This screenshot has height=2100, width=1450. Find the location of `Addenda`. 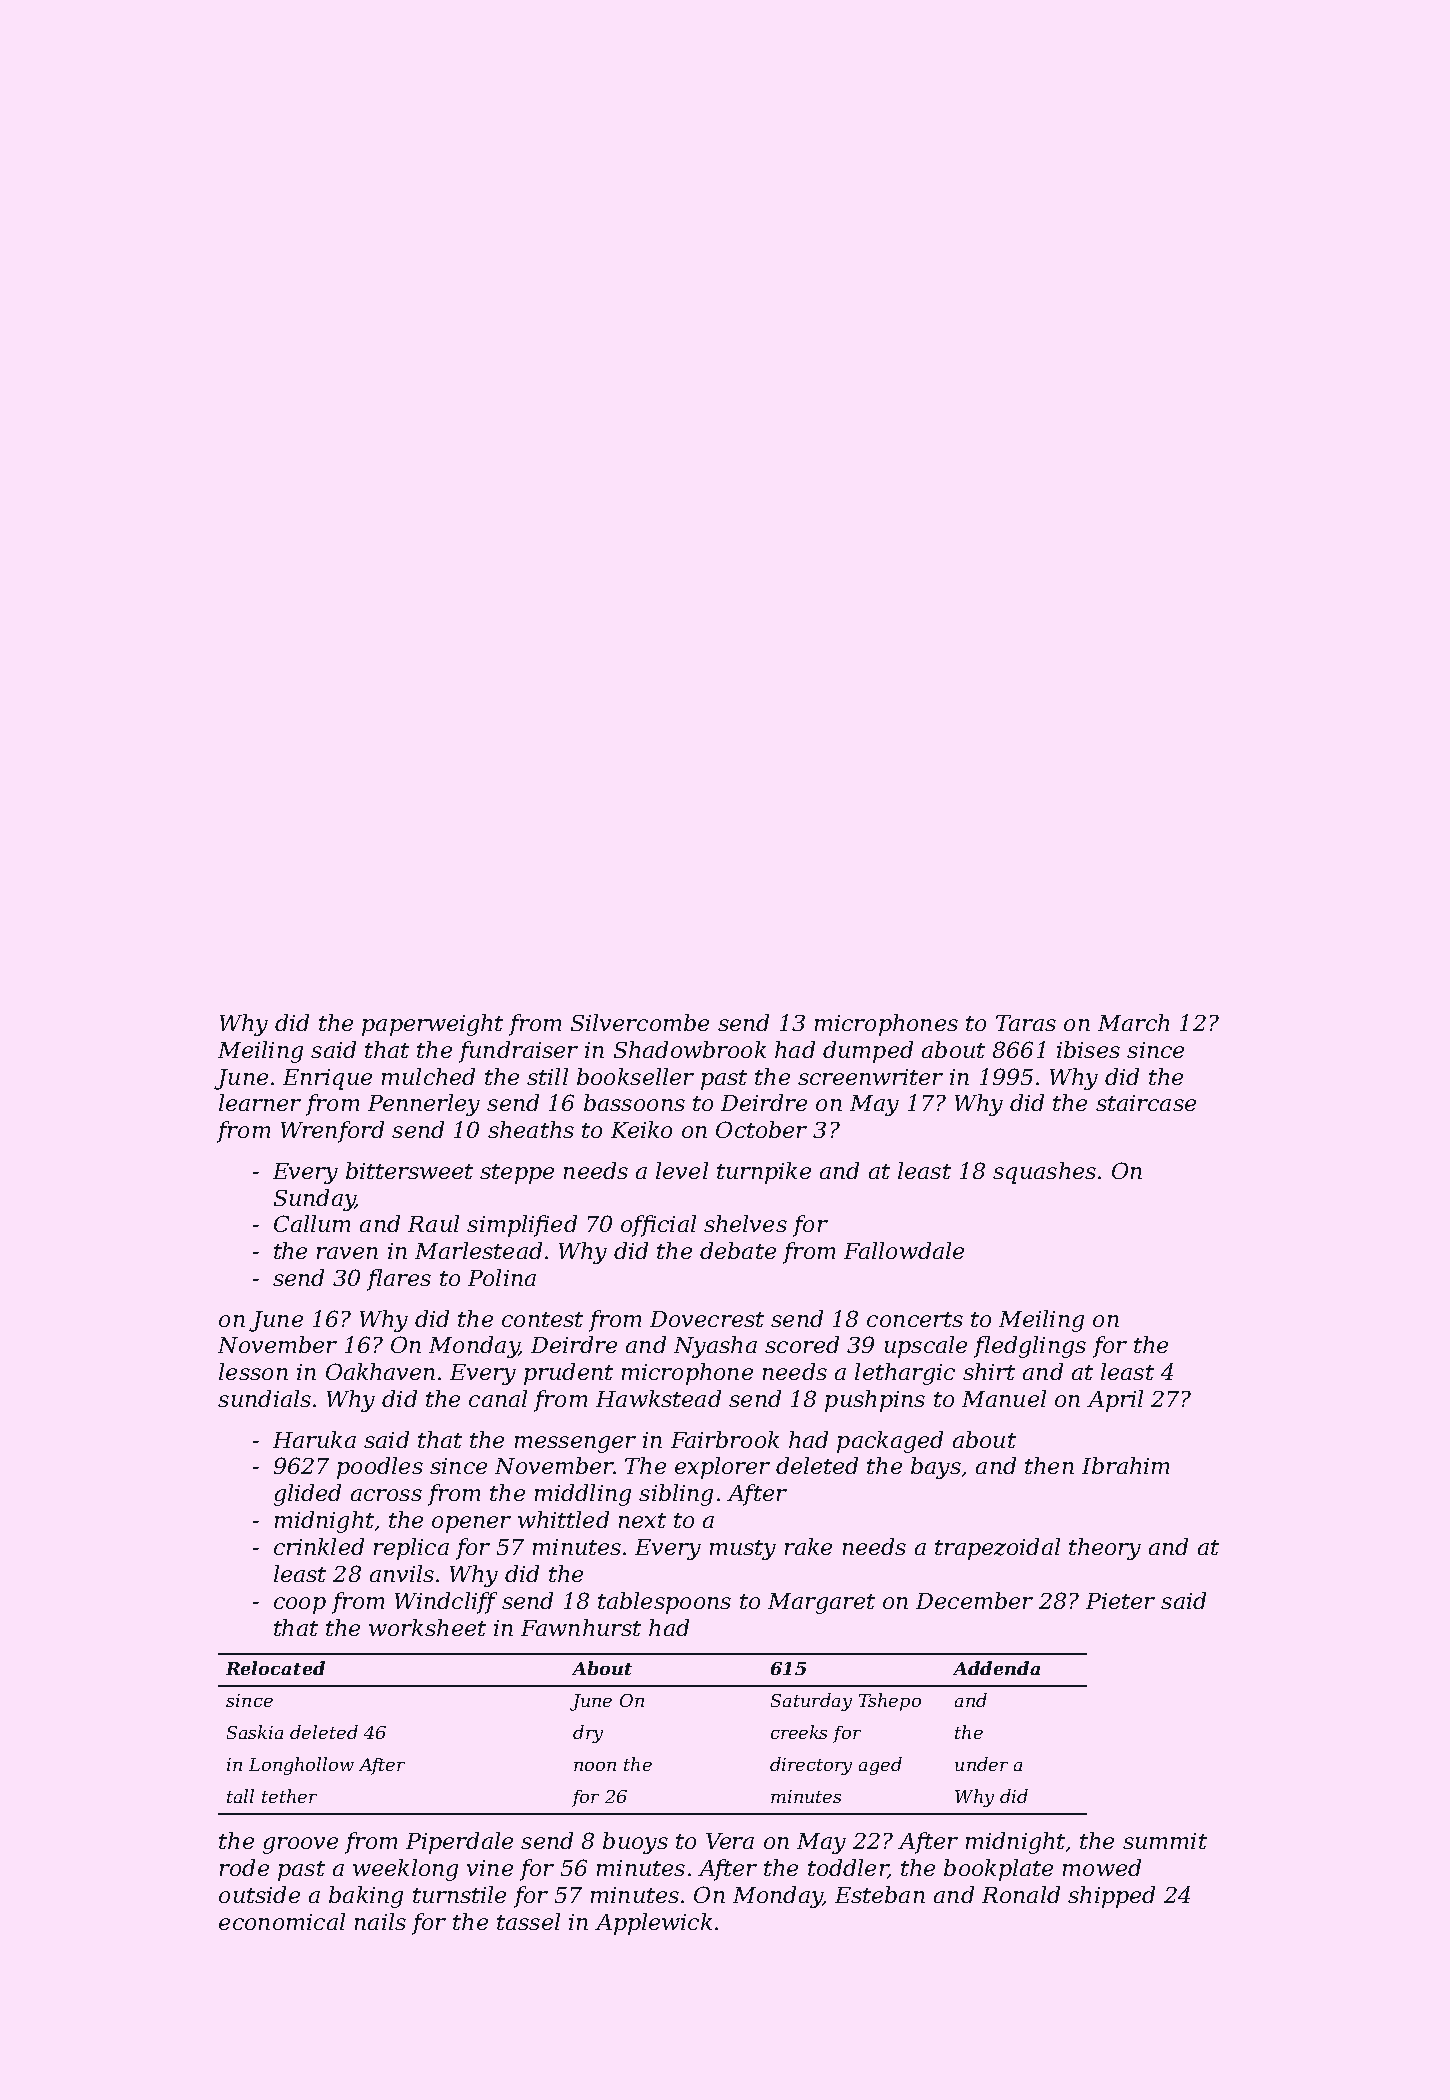

Addenda is located at coordinates (996, 1668).
